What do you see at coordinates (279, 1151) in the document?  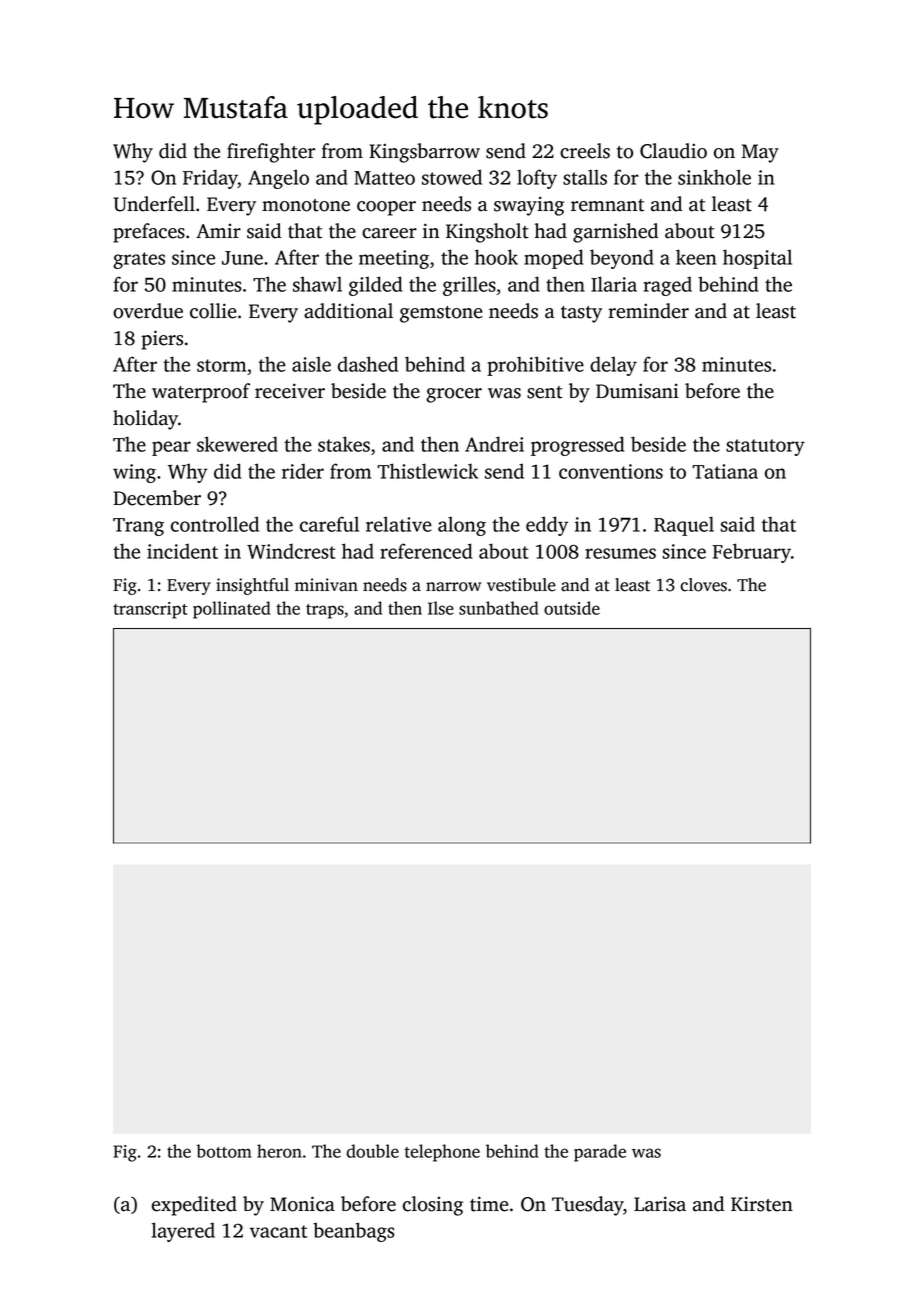 I see `heron` at bounding box center [279, 1151].
